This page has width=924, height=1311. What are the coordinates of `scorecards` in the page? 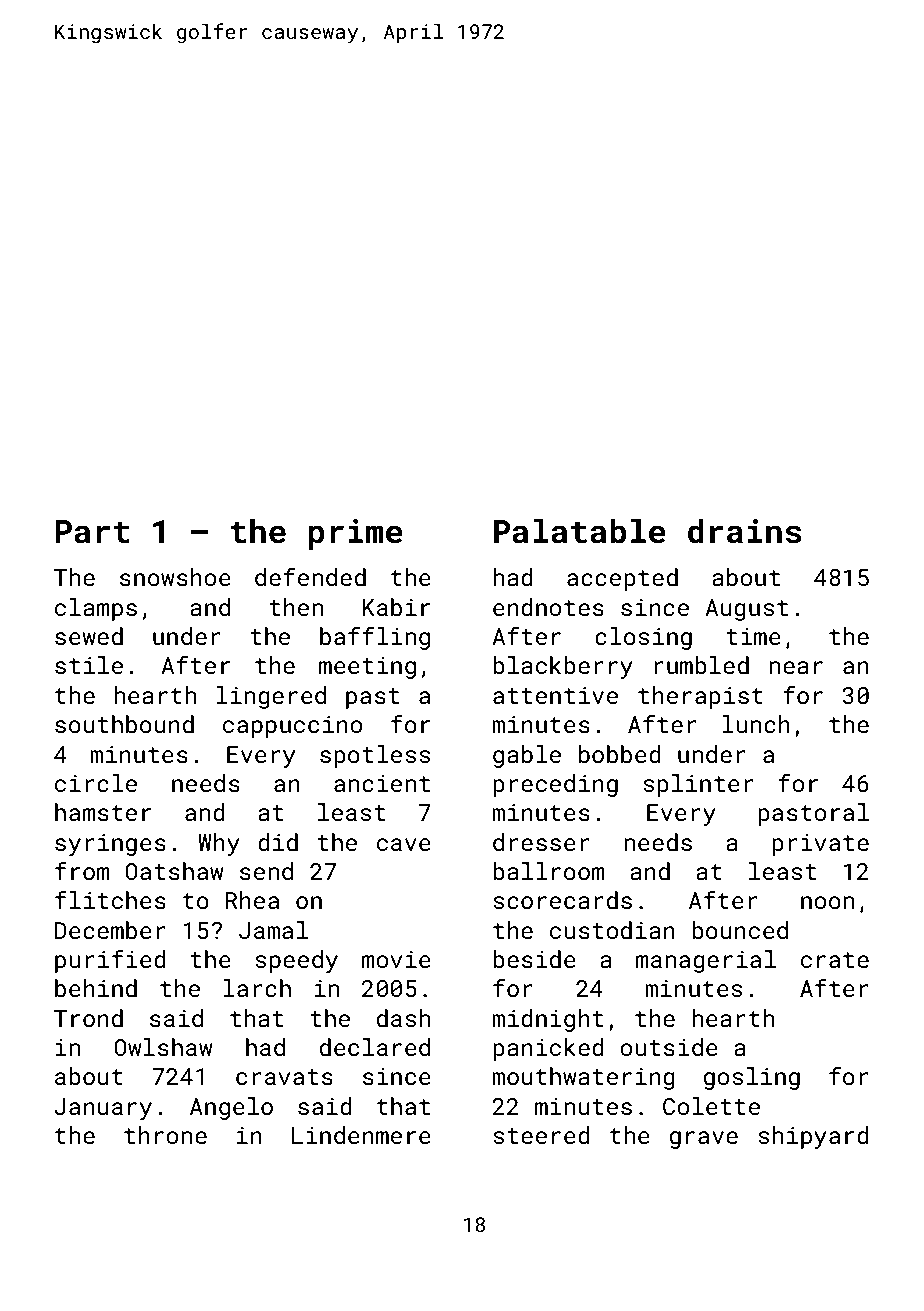 It's located at (562, 900).
